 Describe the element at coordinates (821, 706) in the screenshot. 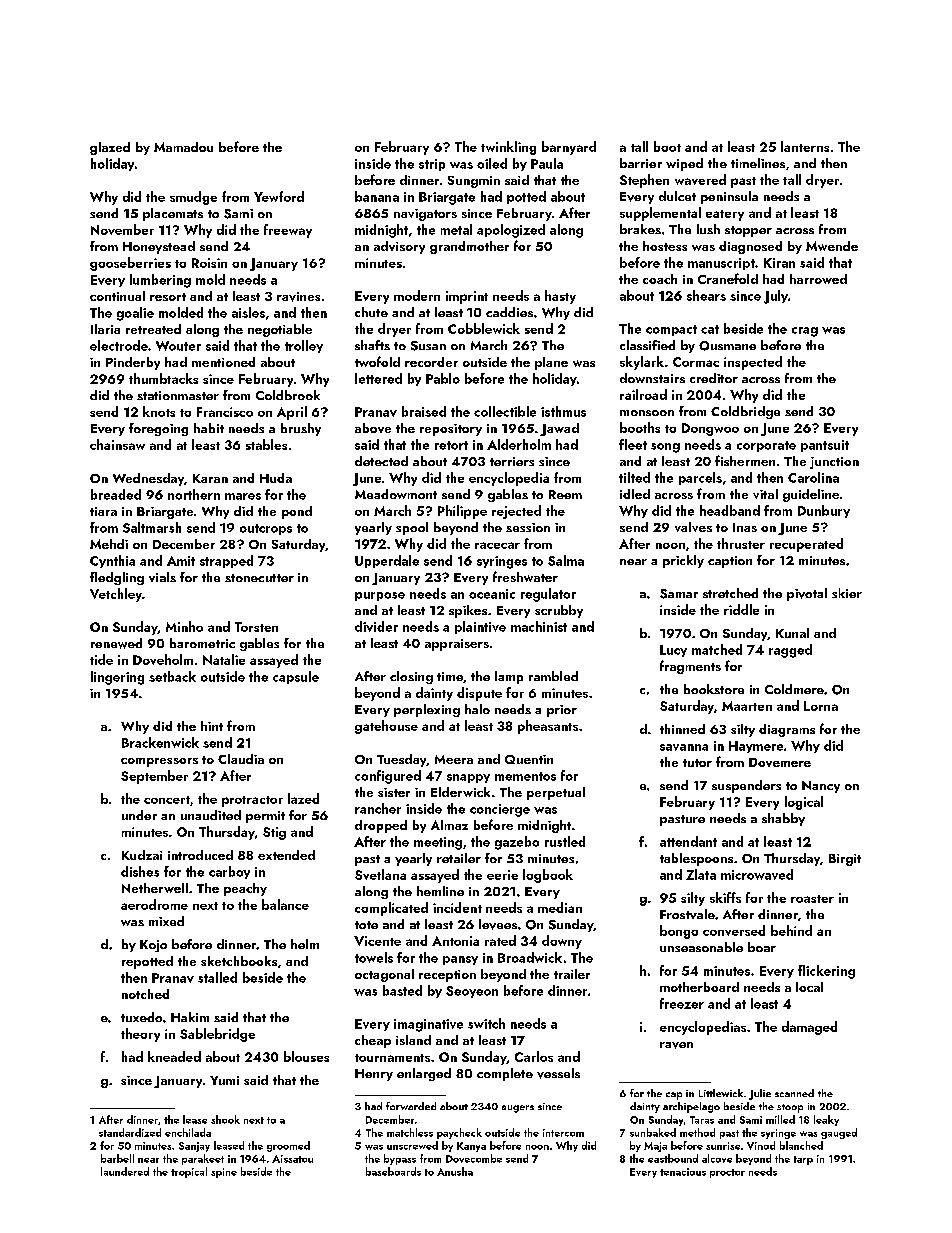

I see `Lorna` at that location.
